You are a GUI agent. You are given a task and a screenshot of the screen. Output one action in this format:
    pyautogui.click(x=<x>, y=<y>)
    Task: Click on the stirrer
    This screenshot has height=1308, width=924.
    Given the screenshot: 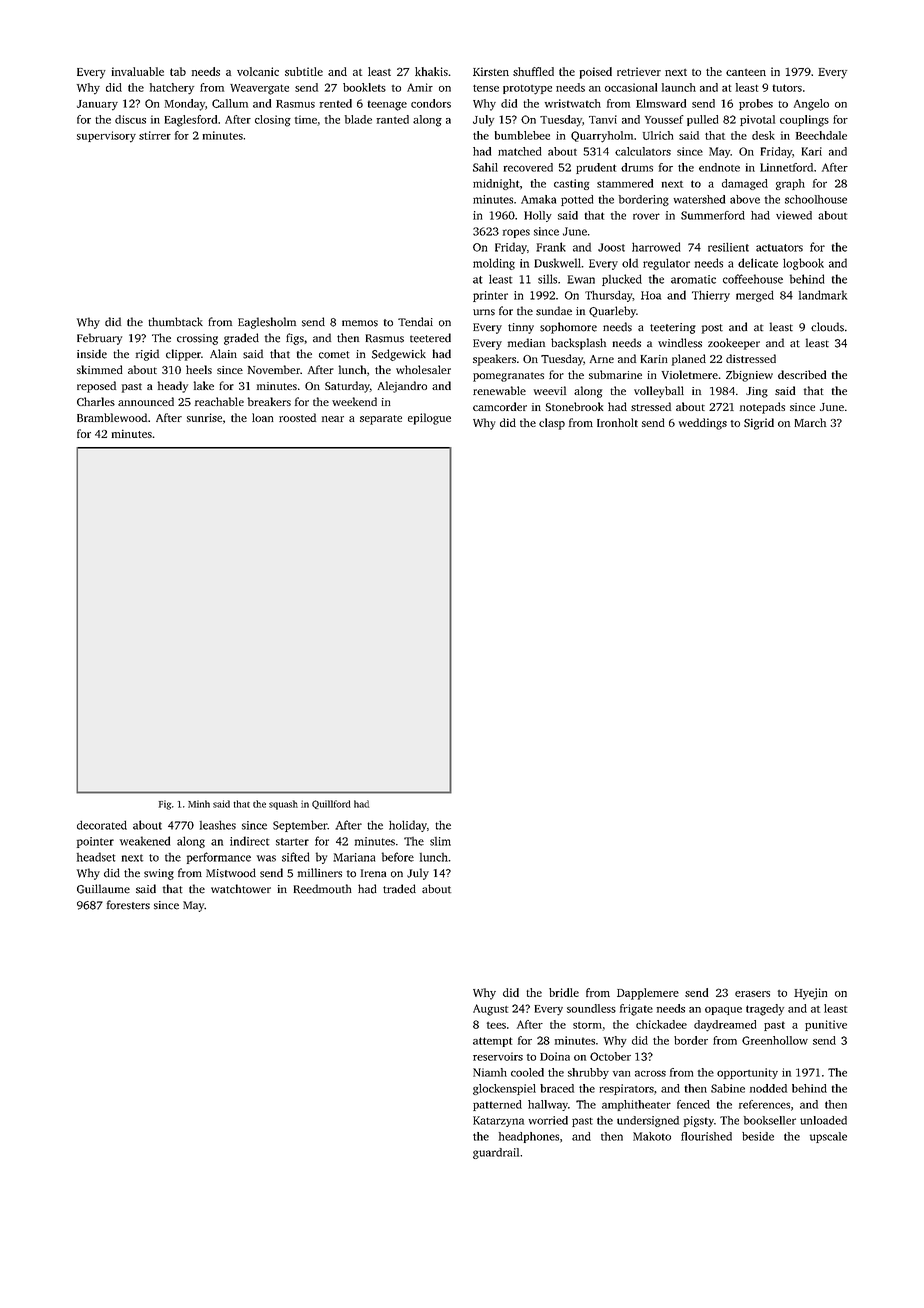 What is the action you would take?
    pyautogui.click(x=155, y=135)
